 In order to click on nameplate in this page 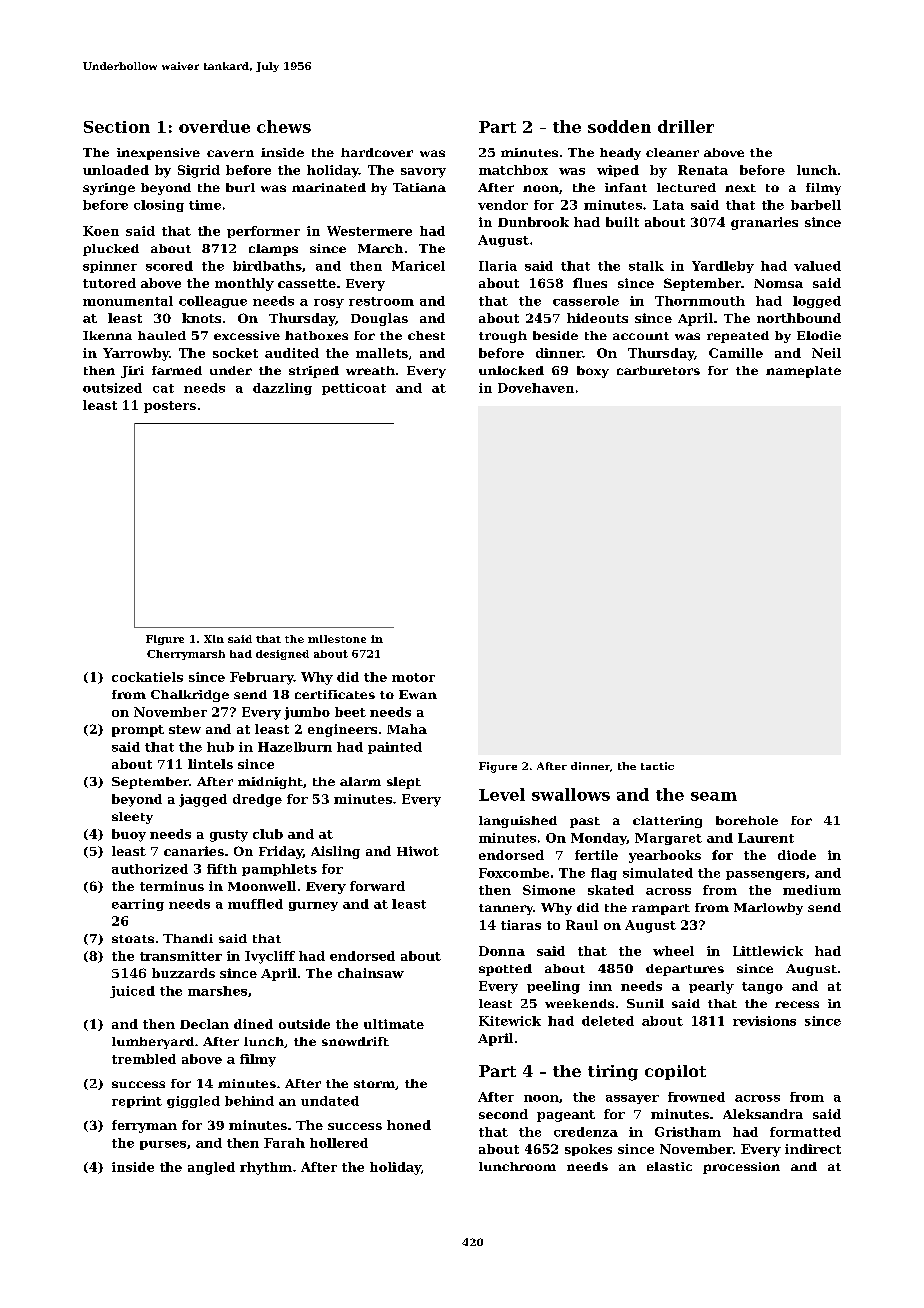, I will do `click(803, 372)`.
